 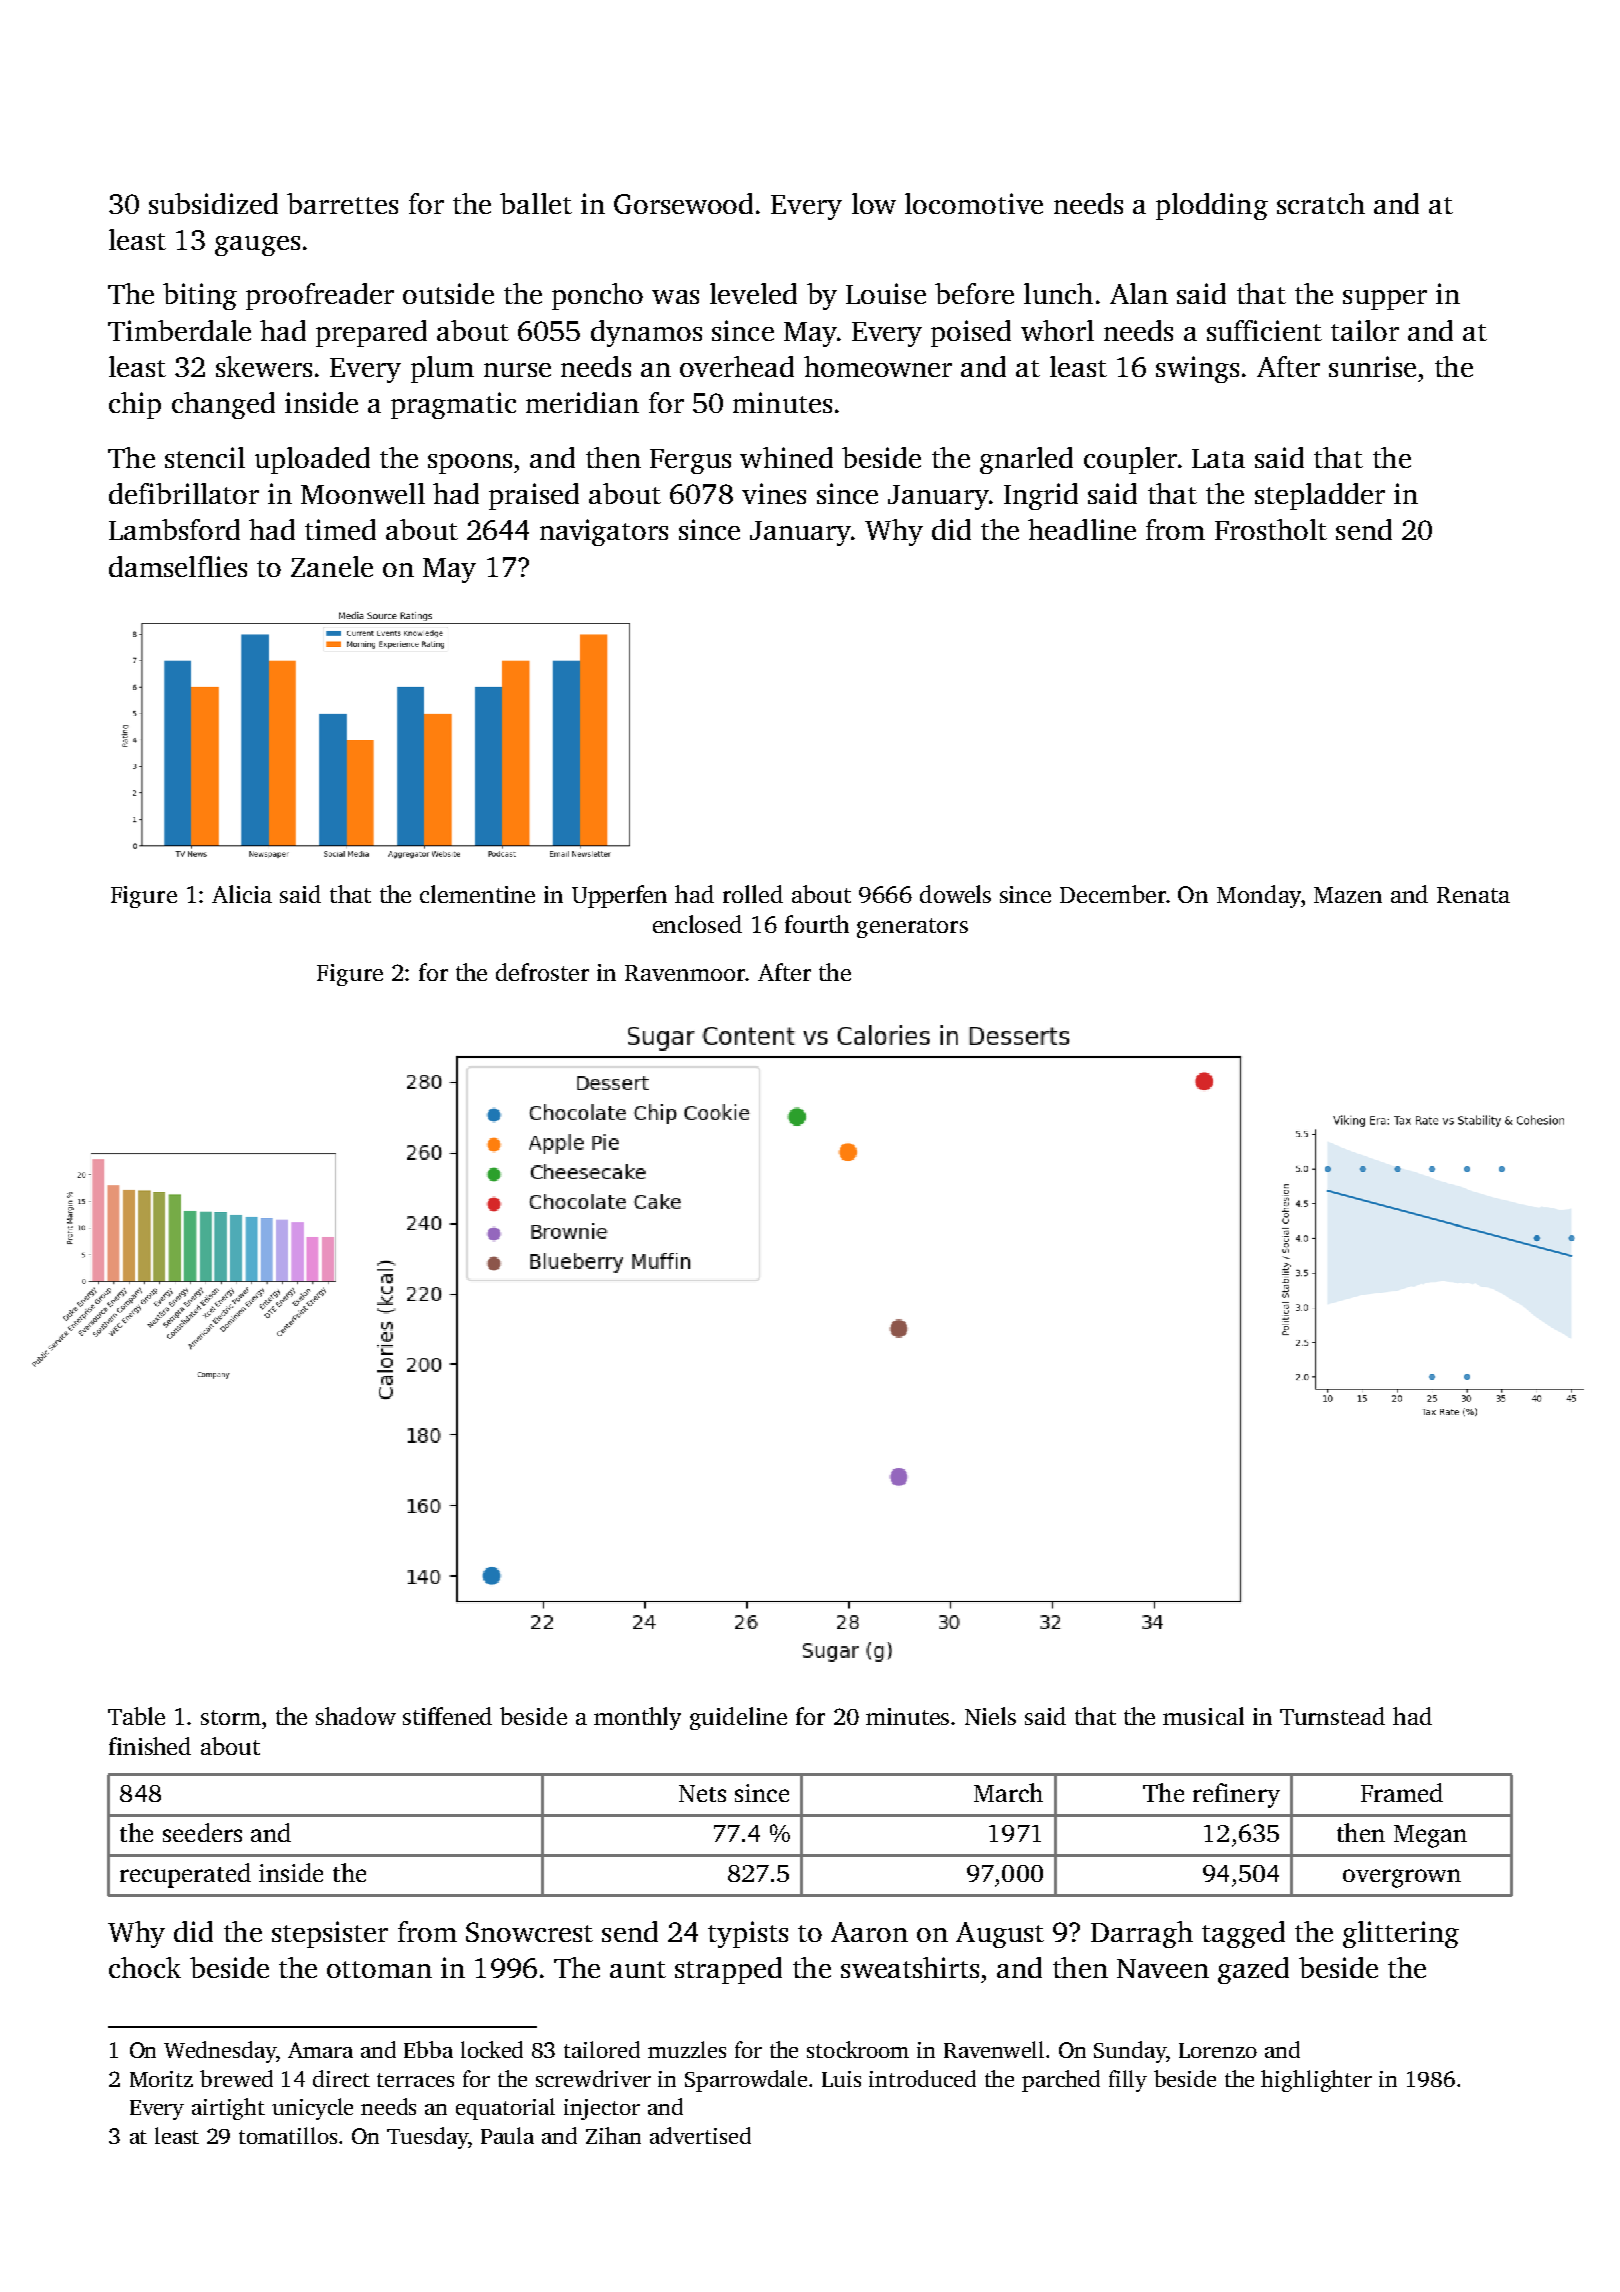 I want to click on musical, so click(x=1203, y=1716).
